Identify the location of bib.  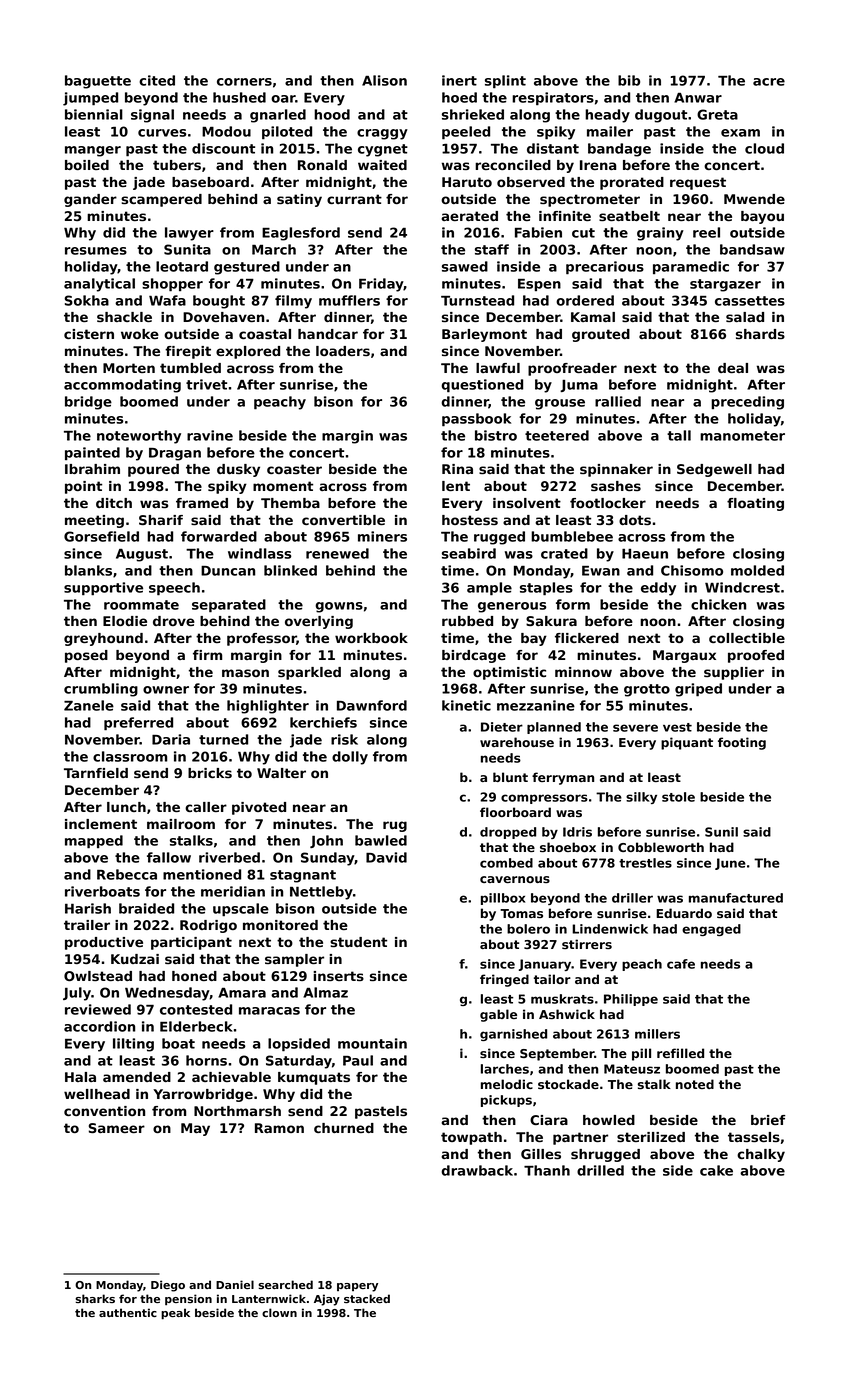
(629, 80).
